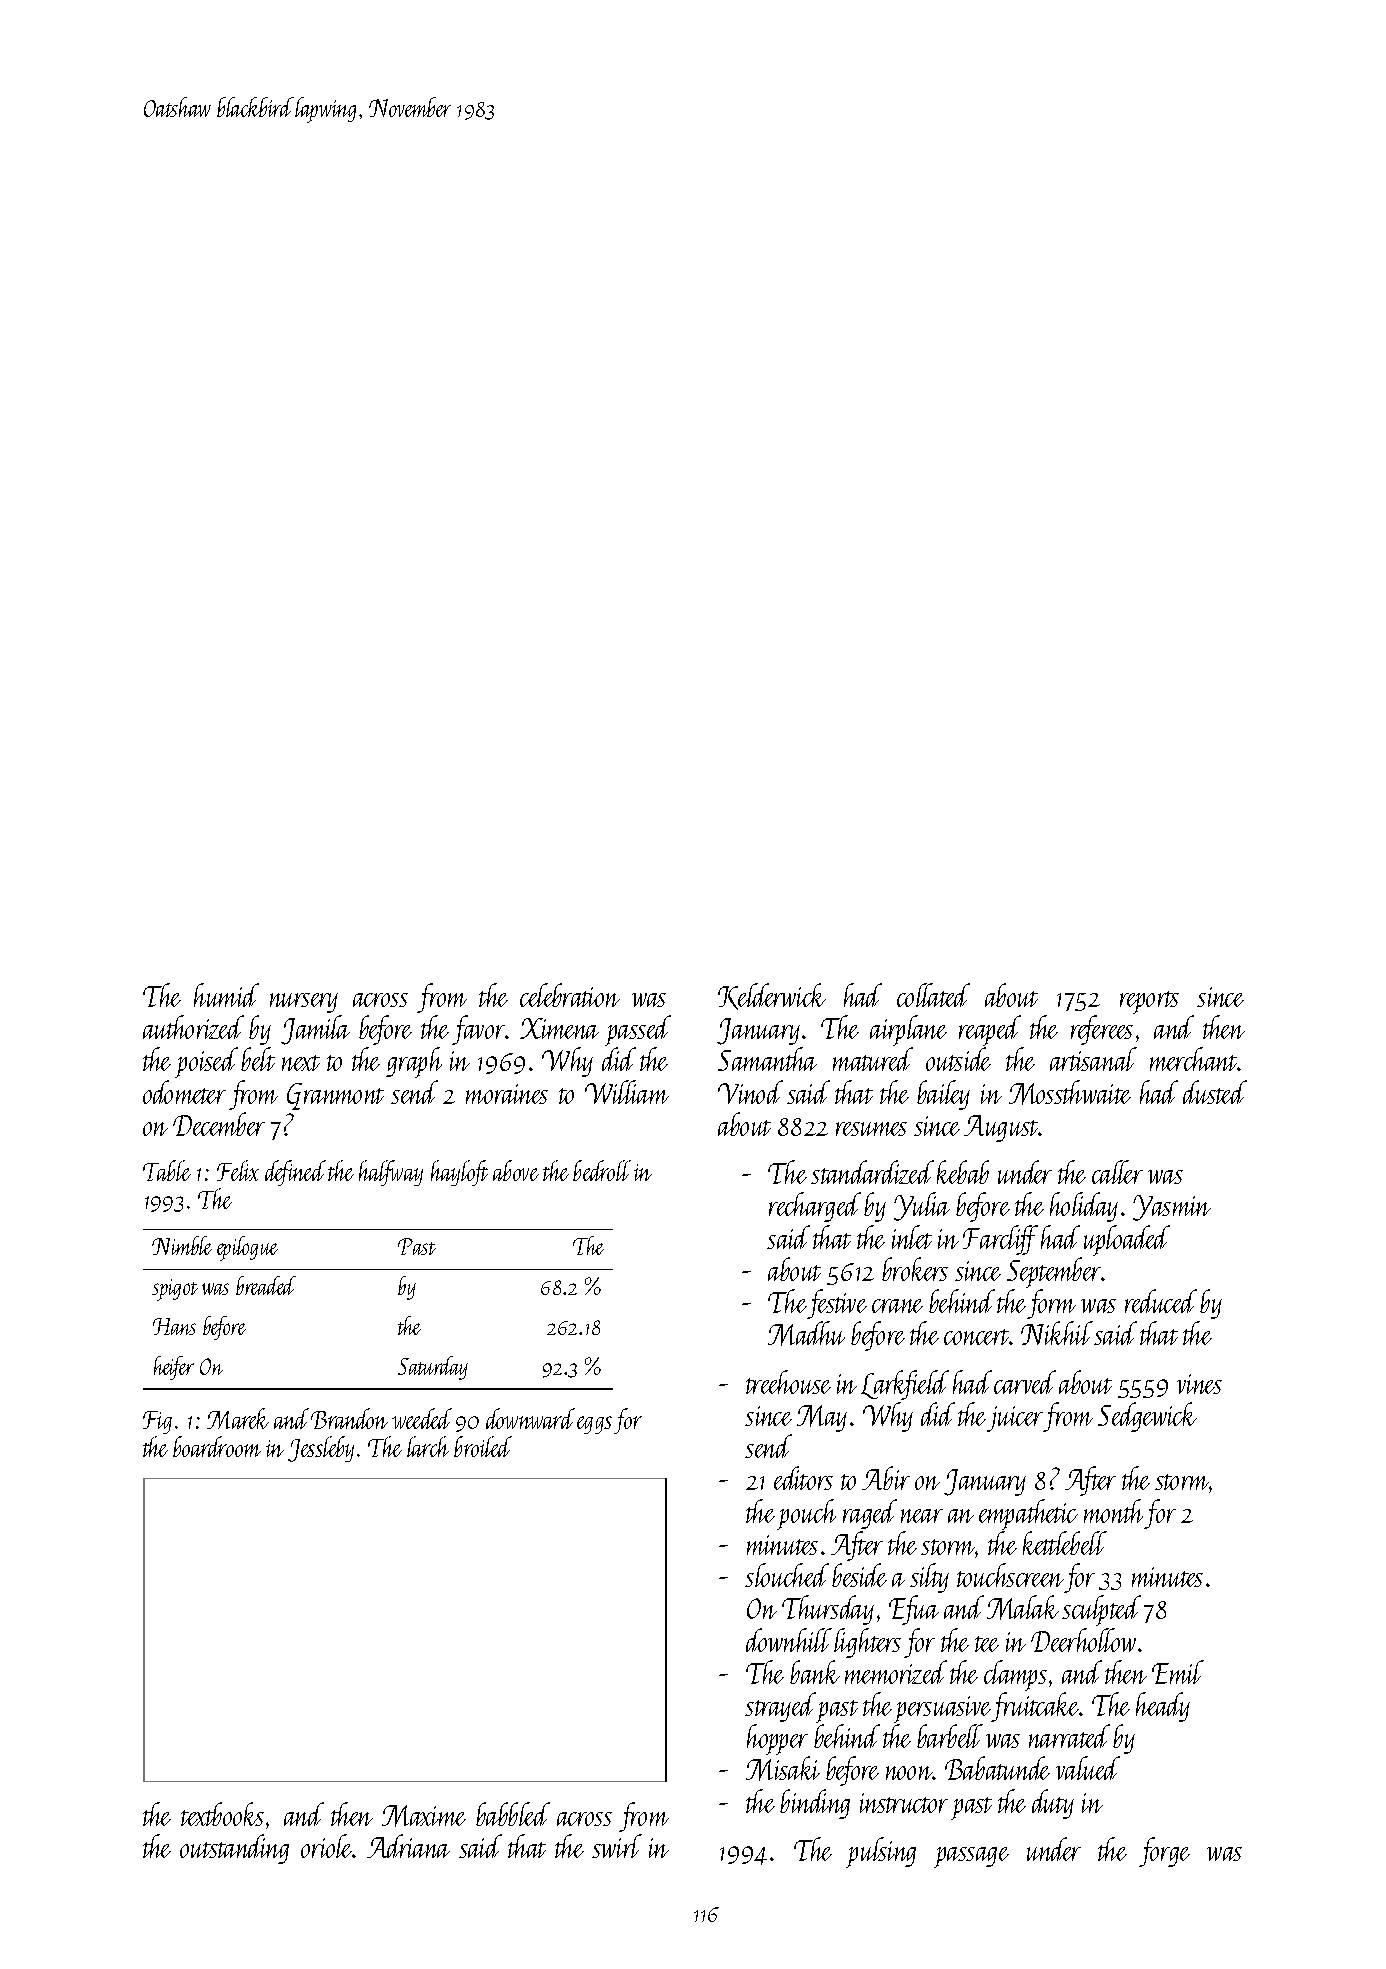 The height and width of the document is (1969, 1386). What do you see at coordinates (217, 1446) in the document?
I see `boardroom` at bounding box center [217, 1446].
